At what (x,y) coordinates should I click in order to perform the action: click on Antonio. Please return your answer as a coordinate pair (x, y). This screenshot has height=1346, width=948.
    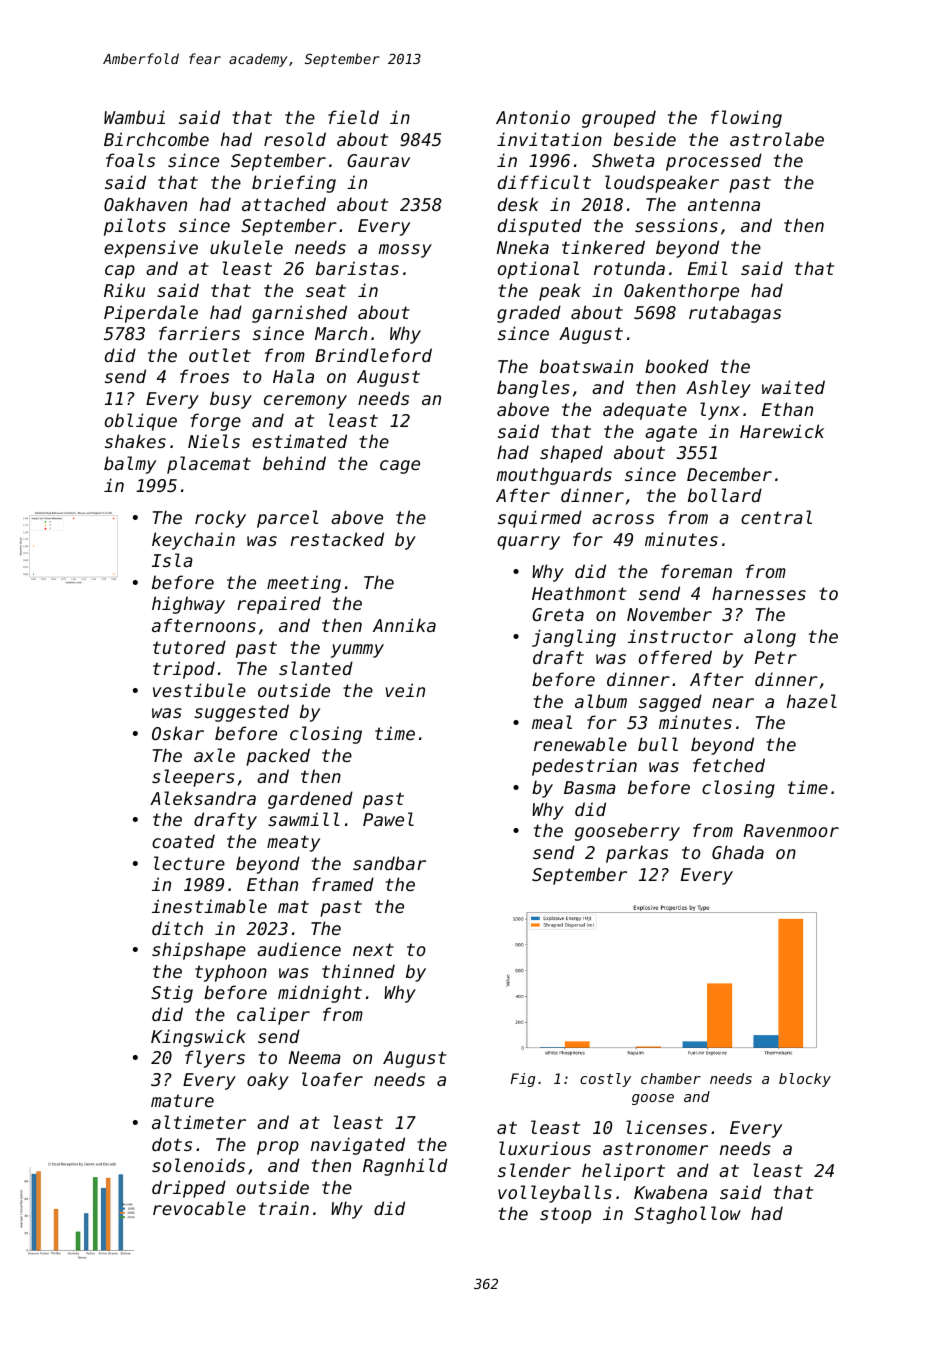
    Looking at the image, I should click on (533, 117).
